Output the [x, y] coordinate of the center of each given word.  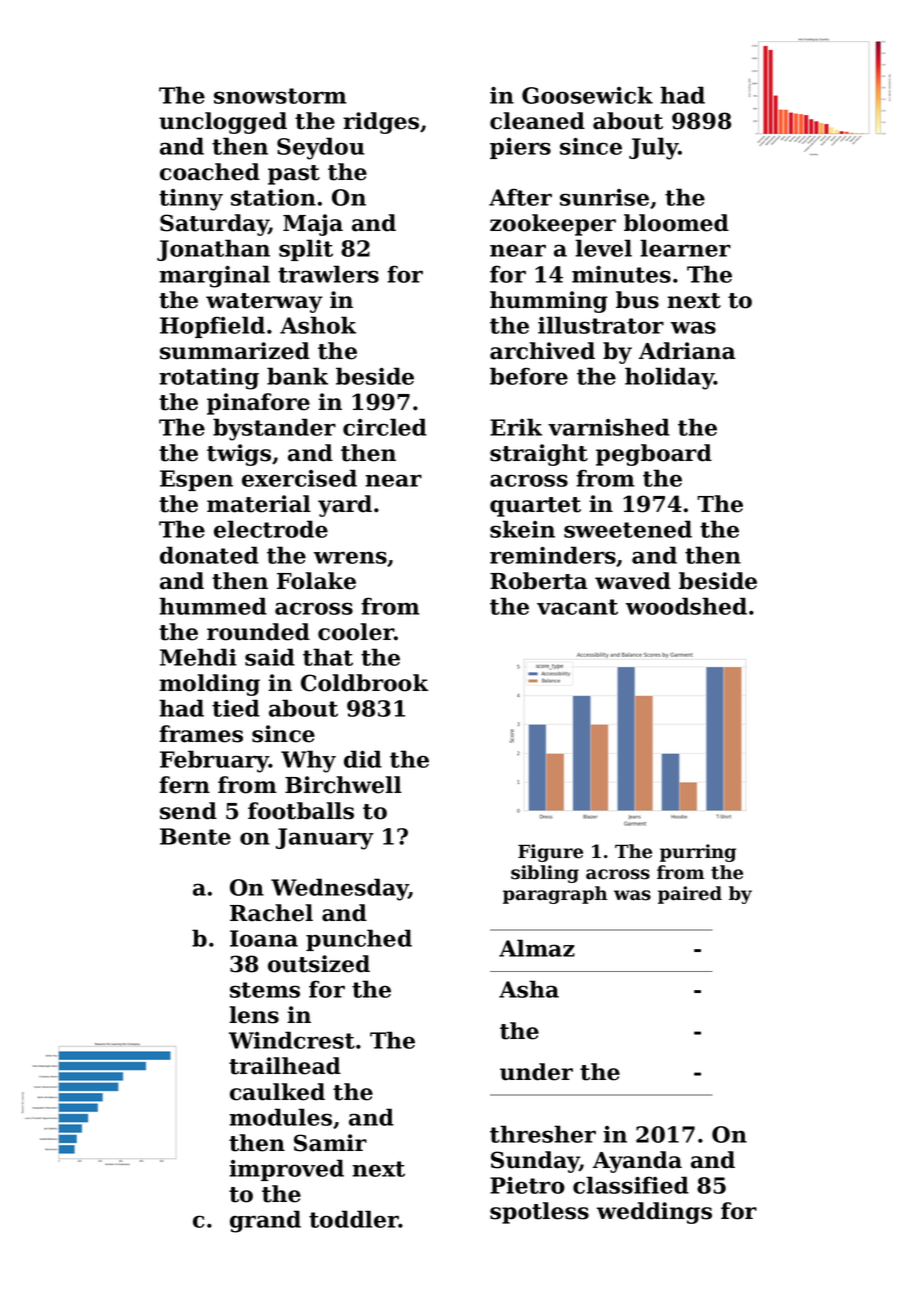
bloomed [676, 223]
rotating [209, 379]
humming [549, 302]
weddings [654, 1213]
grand [265, 1221]
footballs [301, 811]
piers [520, 148]
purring [698, 853]
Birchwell [343, 785]
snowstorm [280, 96]
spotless [539, 1213]
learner [685, 248]
